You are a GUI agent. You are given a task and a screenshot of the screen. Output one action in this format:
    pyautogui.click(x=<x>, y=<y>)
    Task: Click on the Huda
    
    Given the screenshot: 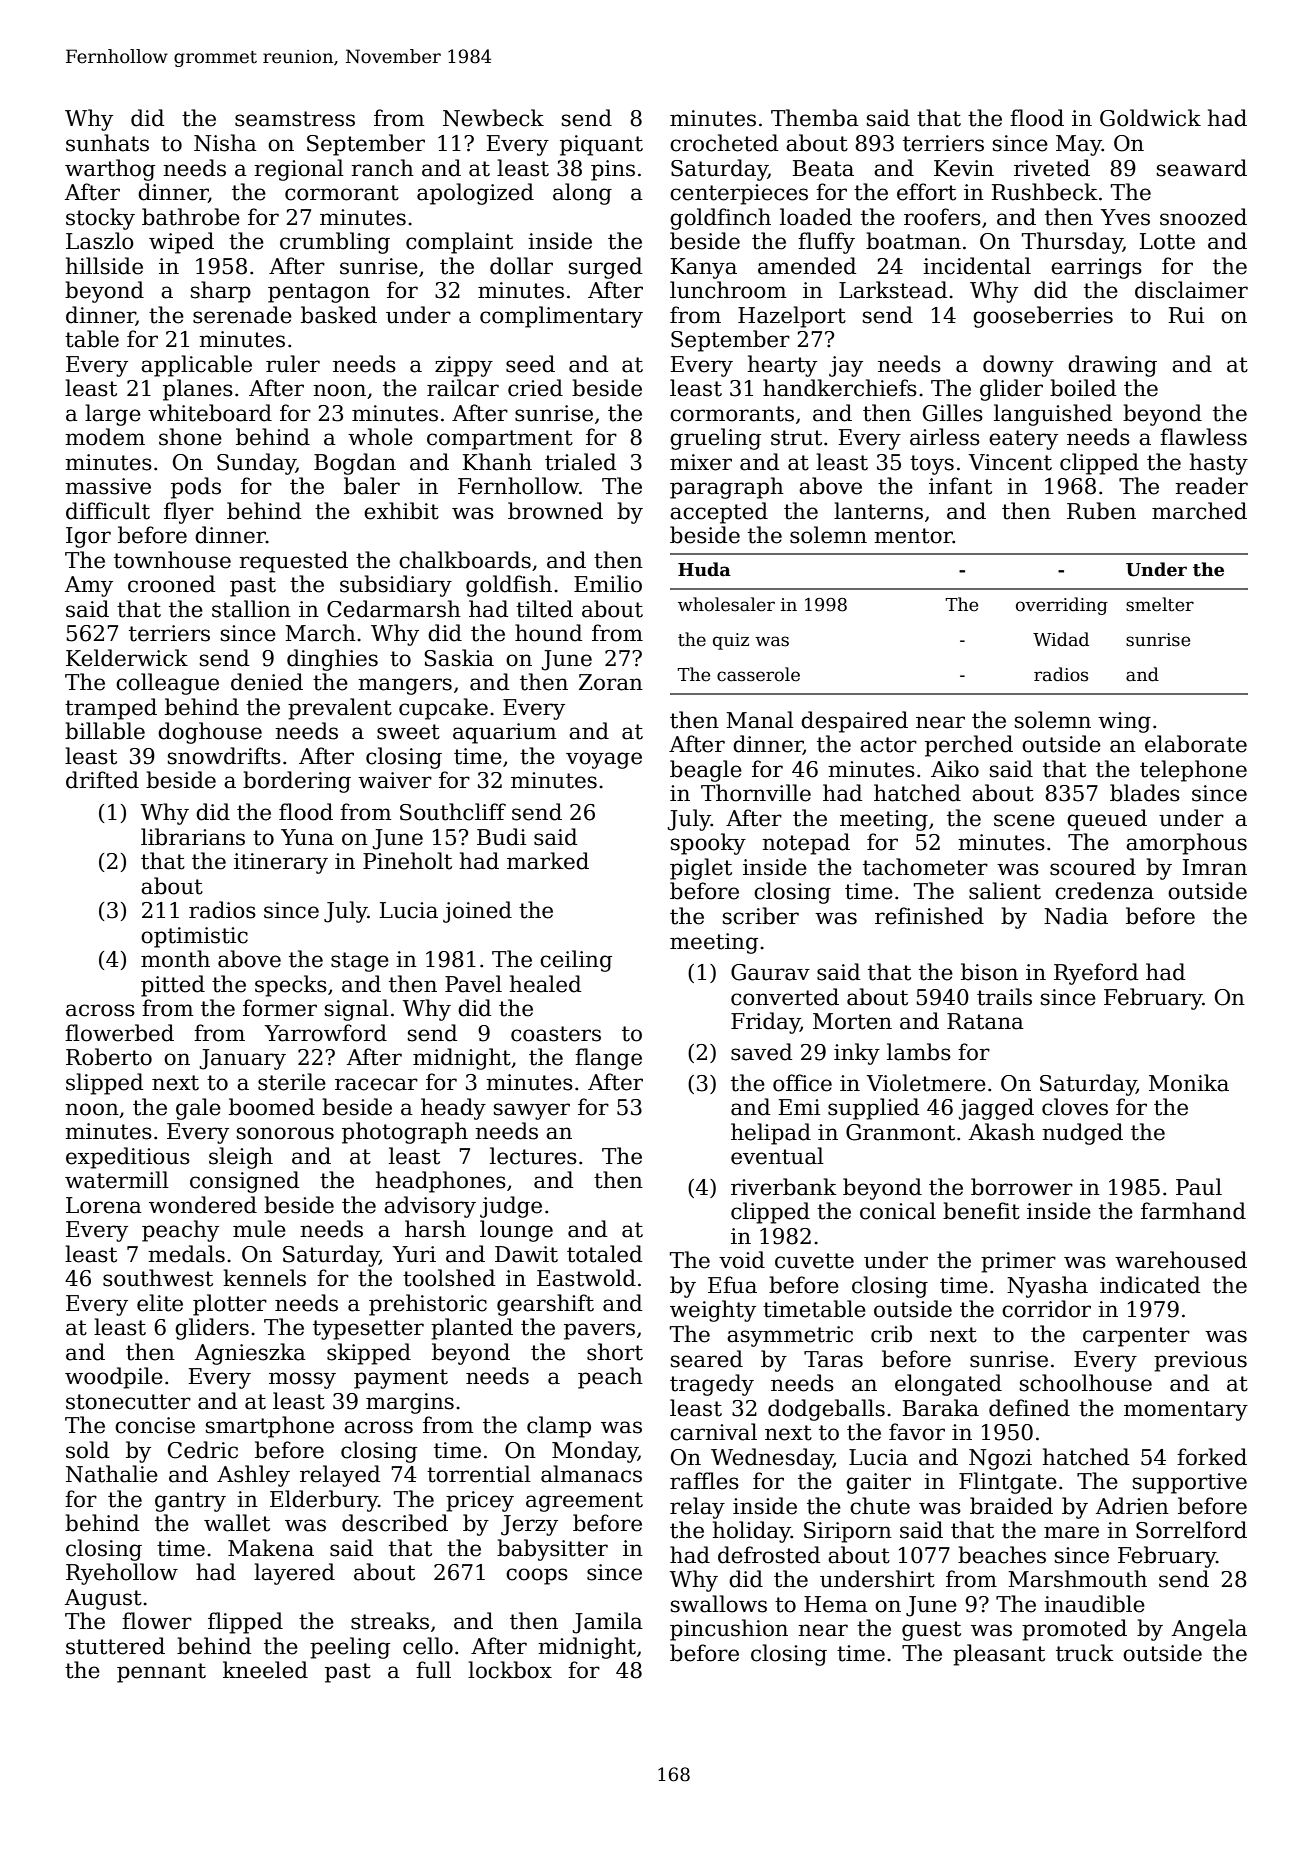 What is the action you would take?
    pyautogui.click(x=704, y=569)
